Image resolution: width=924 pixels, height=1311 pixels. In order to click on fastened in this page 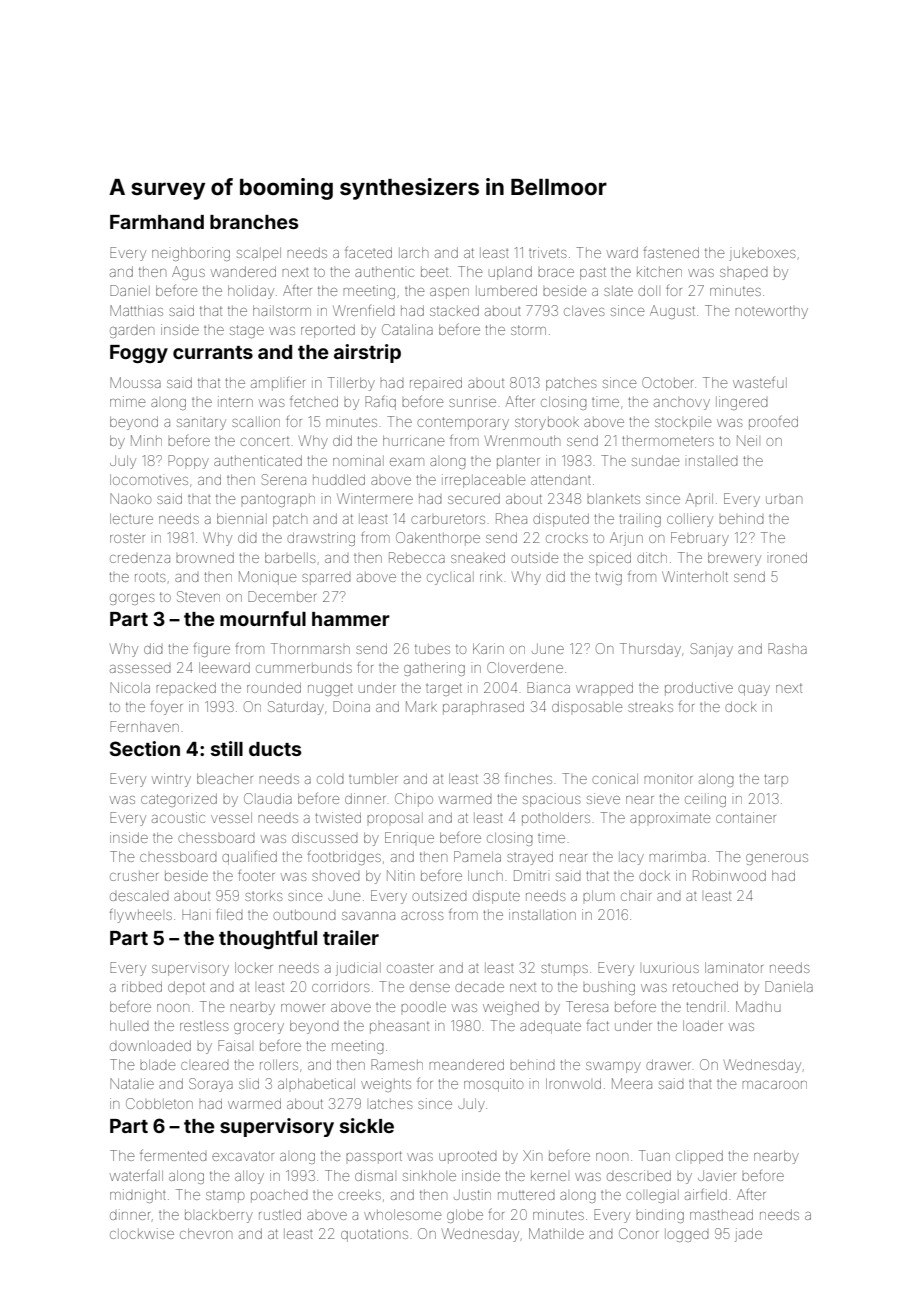, I will do `click(671, 252)`.
